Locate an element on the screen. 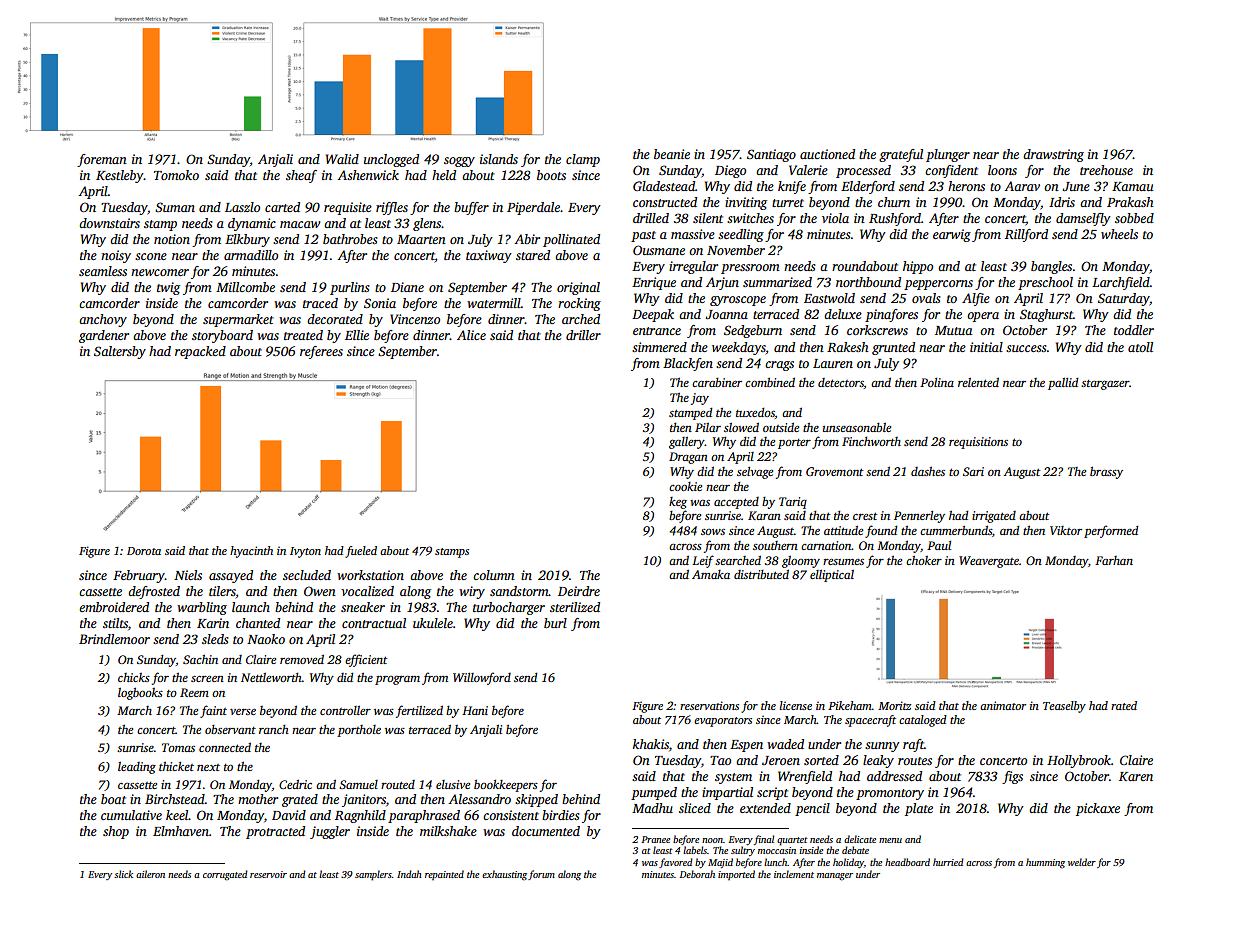 This screenshot has height=952, width=1233. elliptical is located at coordinates (832, 576).
